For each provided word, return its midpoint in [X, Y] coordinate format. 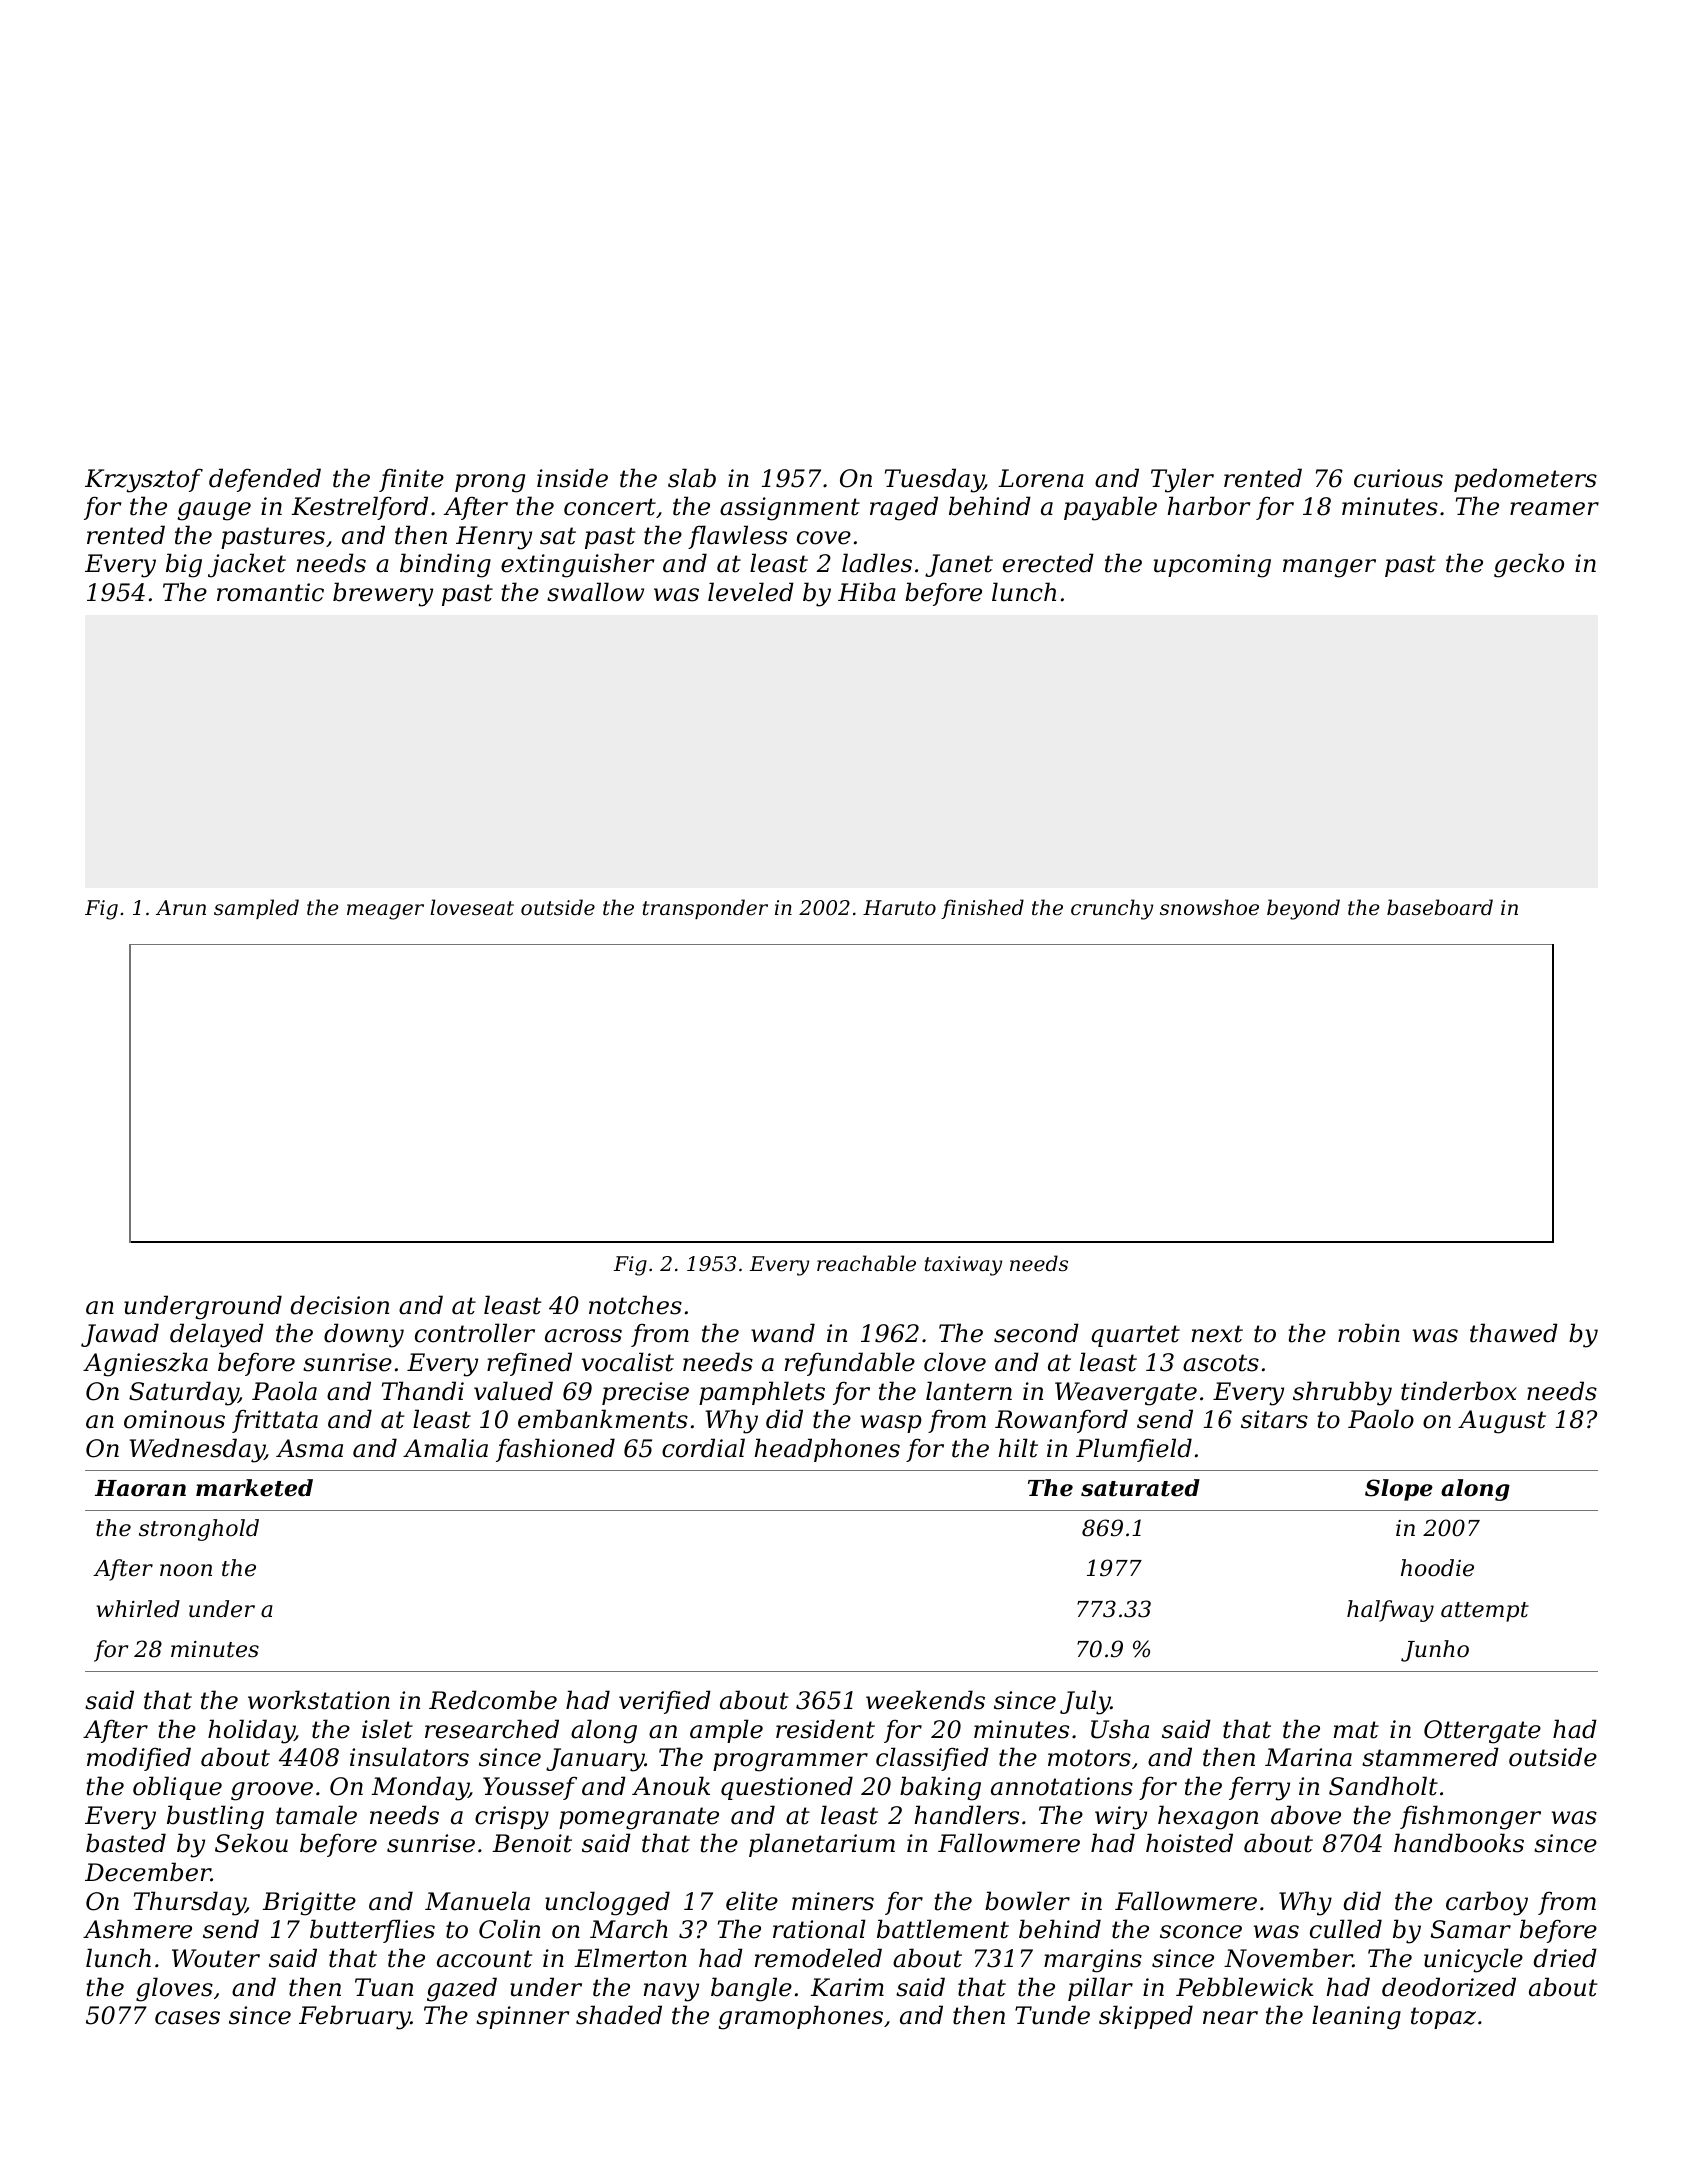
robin [1369, 1333]
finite [411, 480]
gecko [1529, 565]
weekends [925, 1700]
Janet [959, 565]
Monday [420, 1788]
